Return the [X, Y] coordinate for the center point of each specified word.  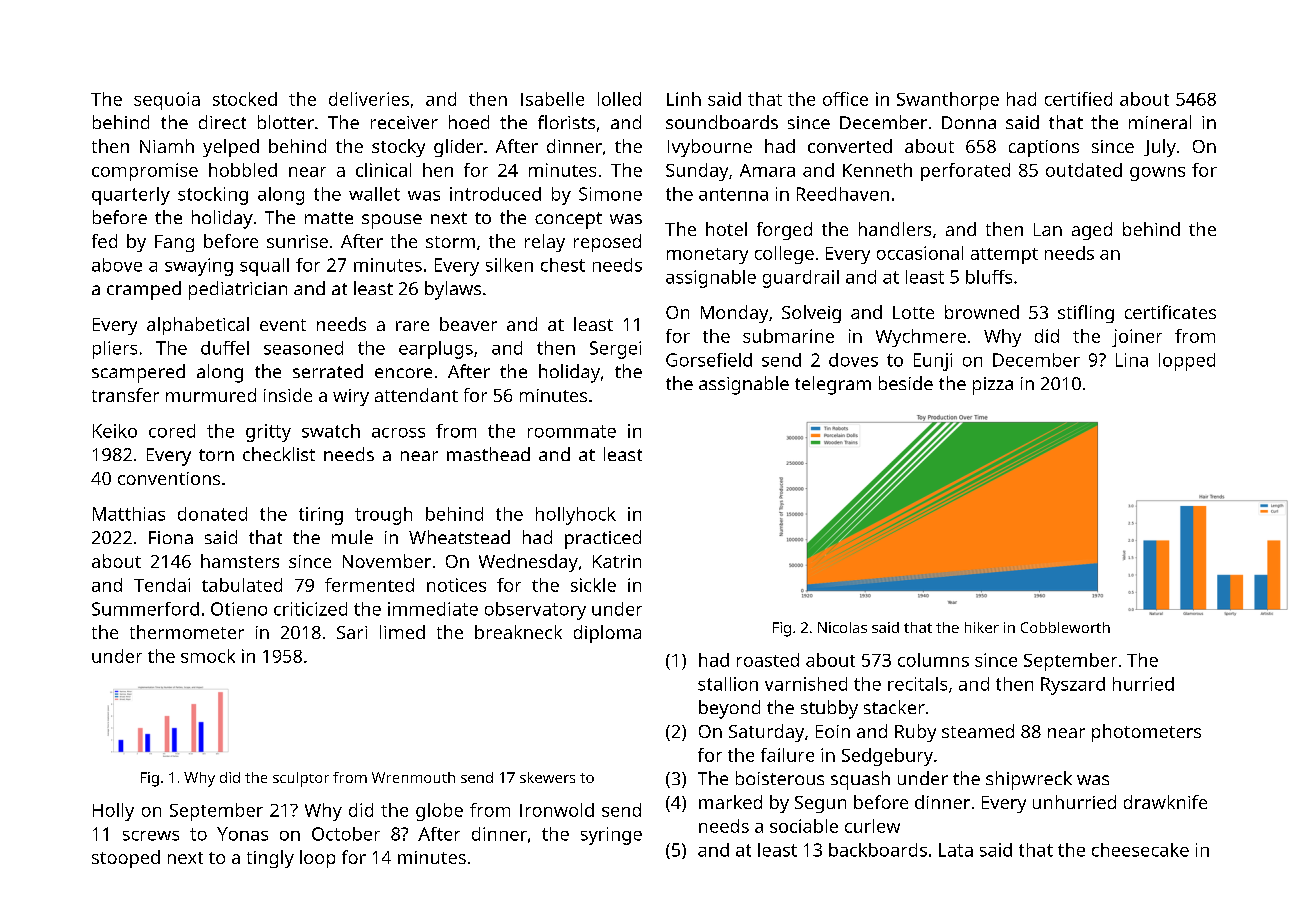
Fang [174, 243]
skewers [547, 777]
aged [1092, 231]
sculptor [301, 779]
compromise [145, 172]
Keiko [115, 431]
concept [568, 220]
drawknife [1165, 802]
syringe [611, 836]
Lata [956, 850]
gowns [1157, 174]
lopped [1187, 362]
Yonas [242, 834]
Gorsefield [709, 360]
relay [545, 243]
